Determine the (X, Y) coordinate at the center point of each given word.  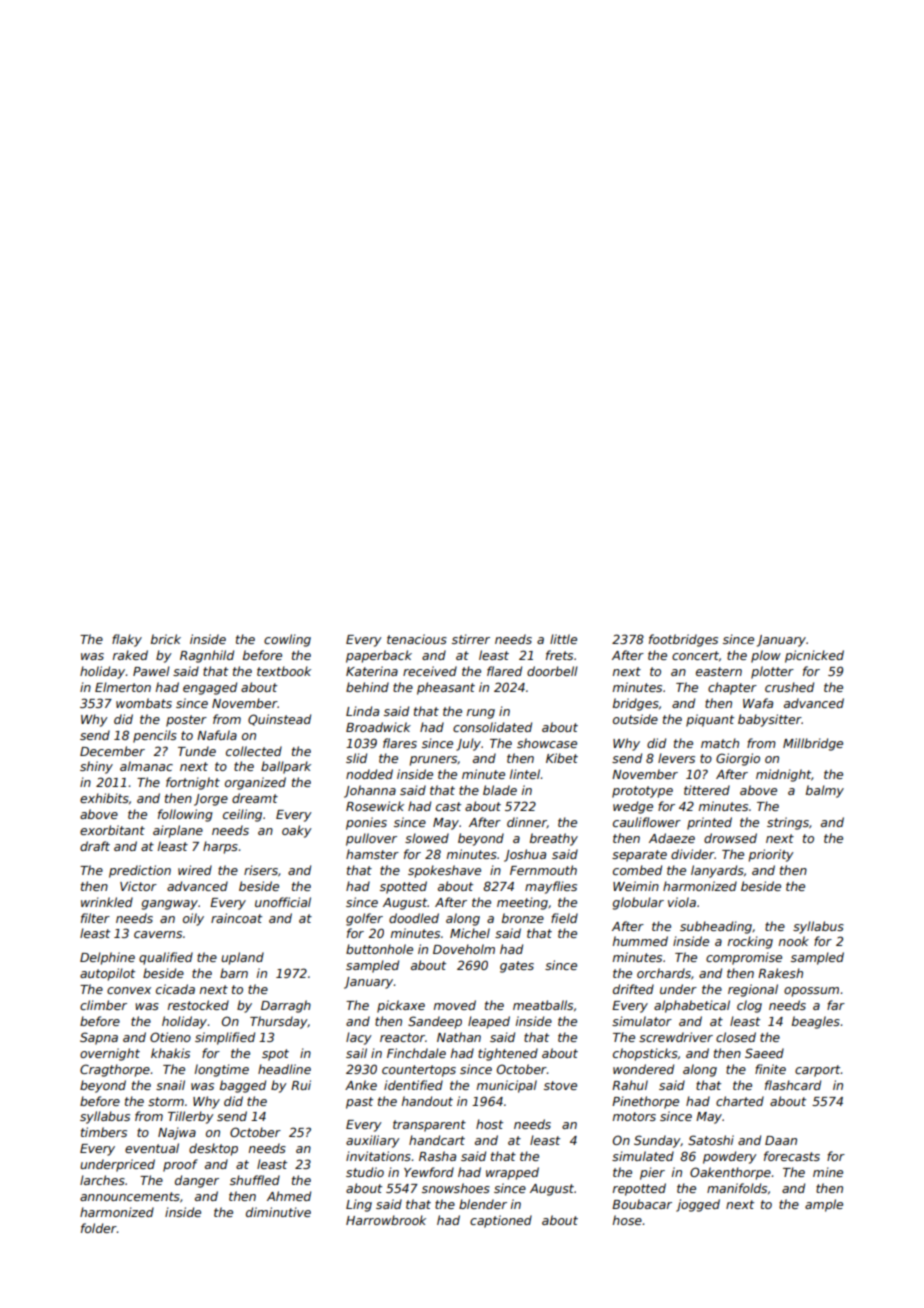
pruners (433, 761)
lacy (359, 1038)
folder (99, 1228)
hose (627, 1220)
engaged (210, 688)
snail (170, 1085)
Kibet (562, 758)
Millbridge (813, 744)
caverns (158, 934)
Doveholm (464, 949)
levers (676, 758)
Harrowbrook (386, 1220)
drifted (633, 989)
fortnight (193, 783)
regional (753, 990)
